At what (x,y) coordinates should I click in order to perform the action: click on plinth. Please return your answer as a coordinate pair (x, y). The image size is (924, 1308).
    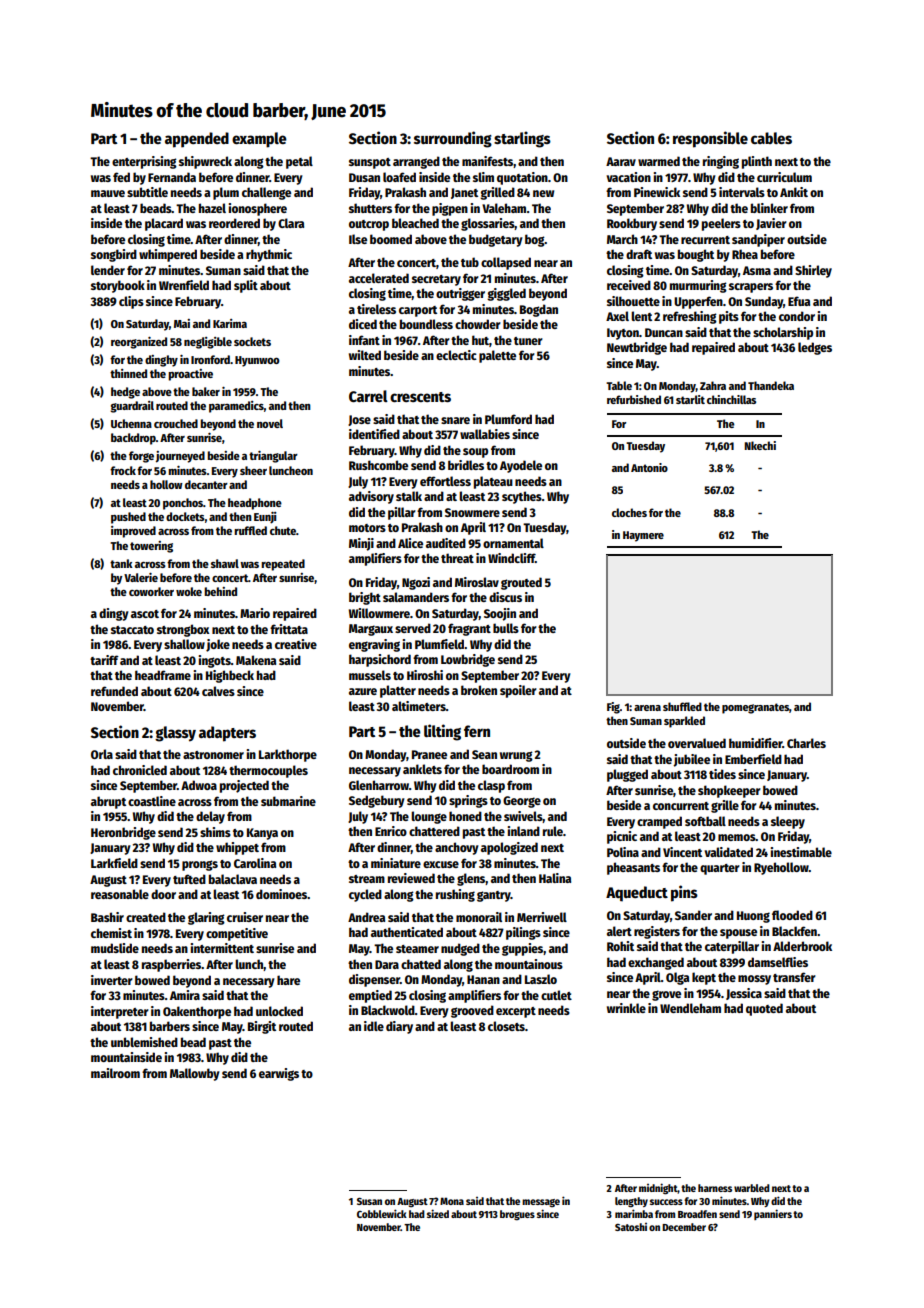
    Looking at the image, I should click on (757, 162).
